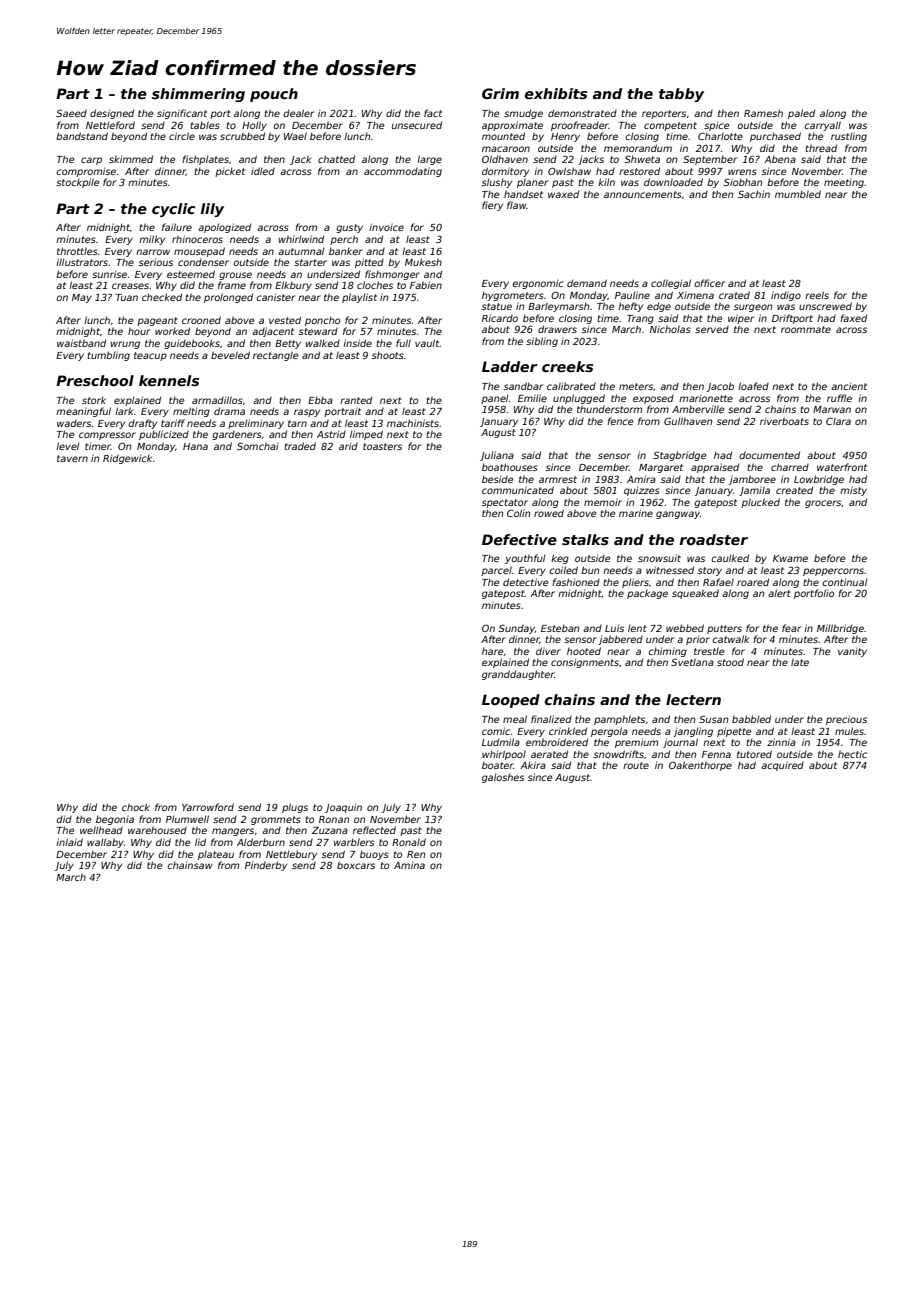  What do you see at coordinates (500, 93) in the document?
I see `Grim` at bounding box center [500, 93].
